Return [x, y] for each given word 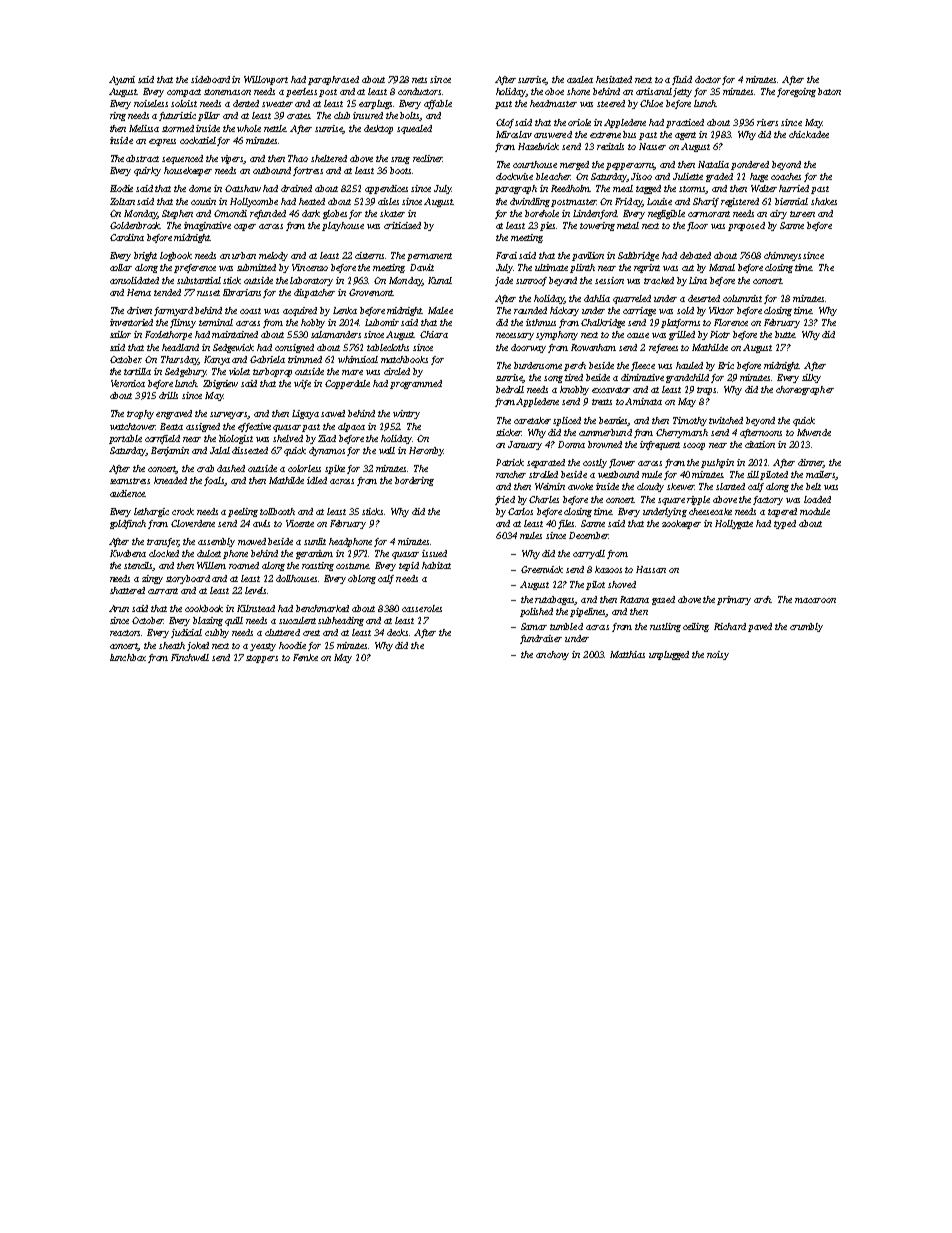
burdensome [538, 365]
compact [184, 93]
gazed [663, 600]
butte [785, 334]
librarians [242, 292]
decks [398, 632]
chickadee [809, 134]
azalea [580, 79]
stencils [138, 566]
